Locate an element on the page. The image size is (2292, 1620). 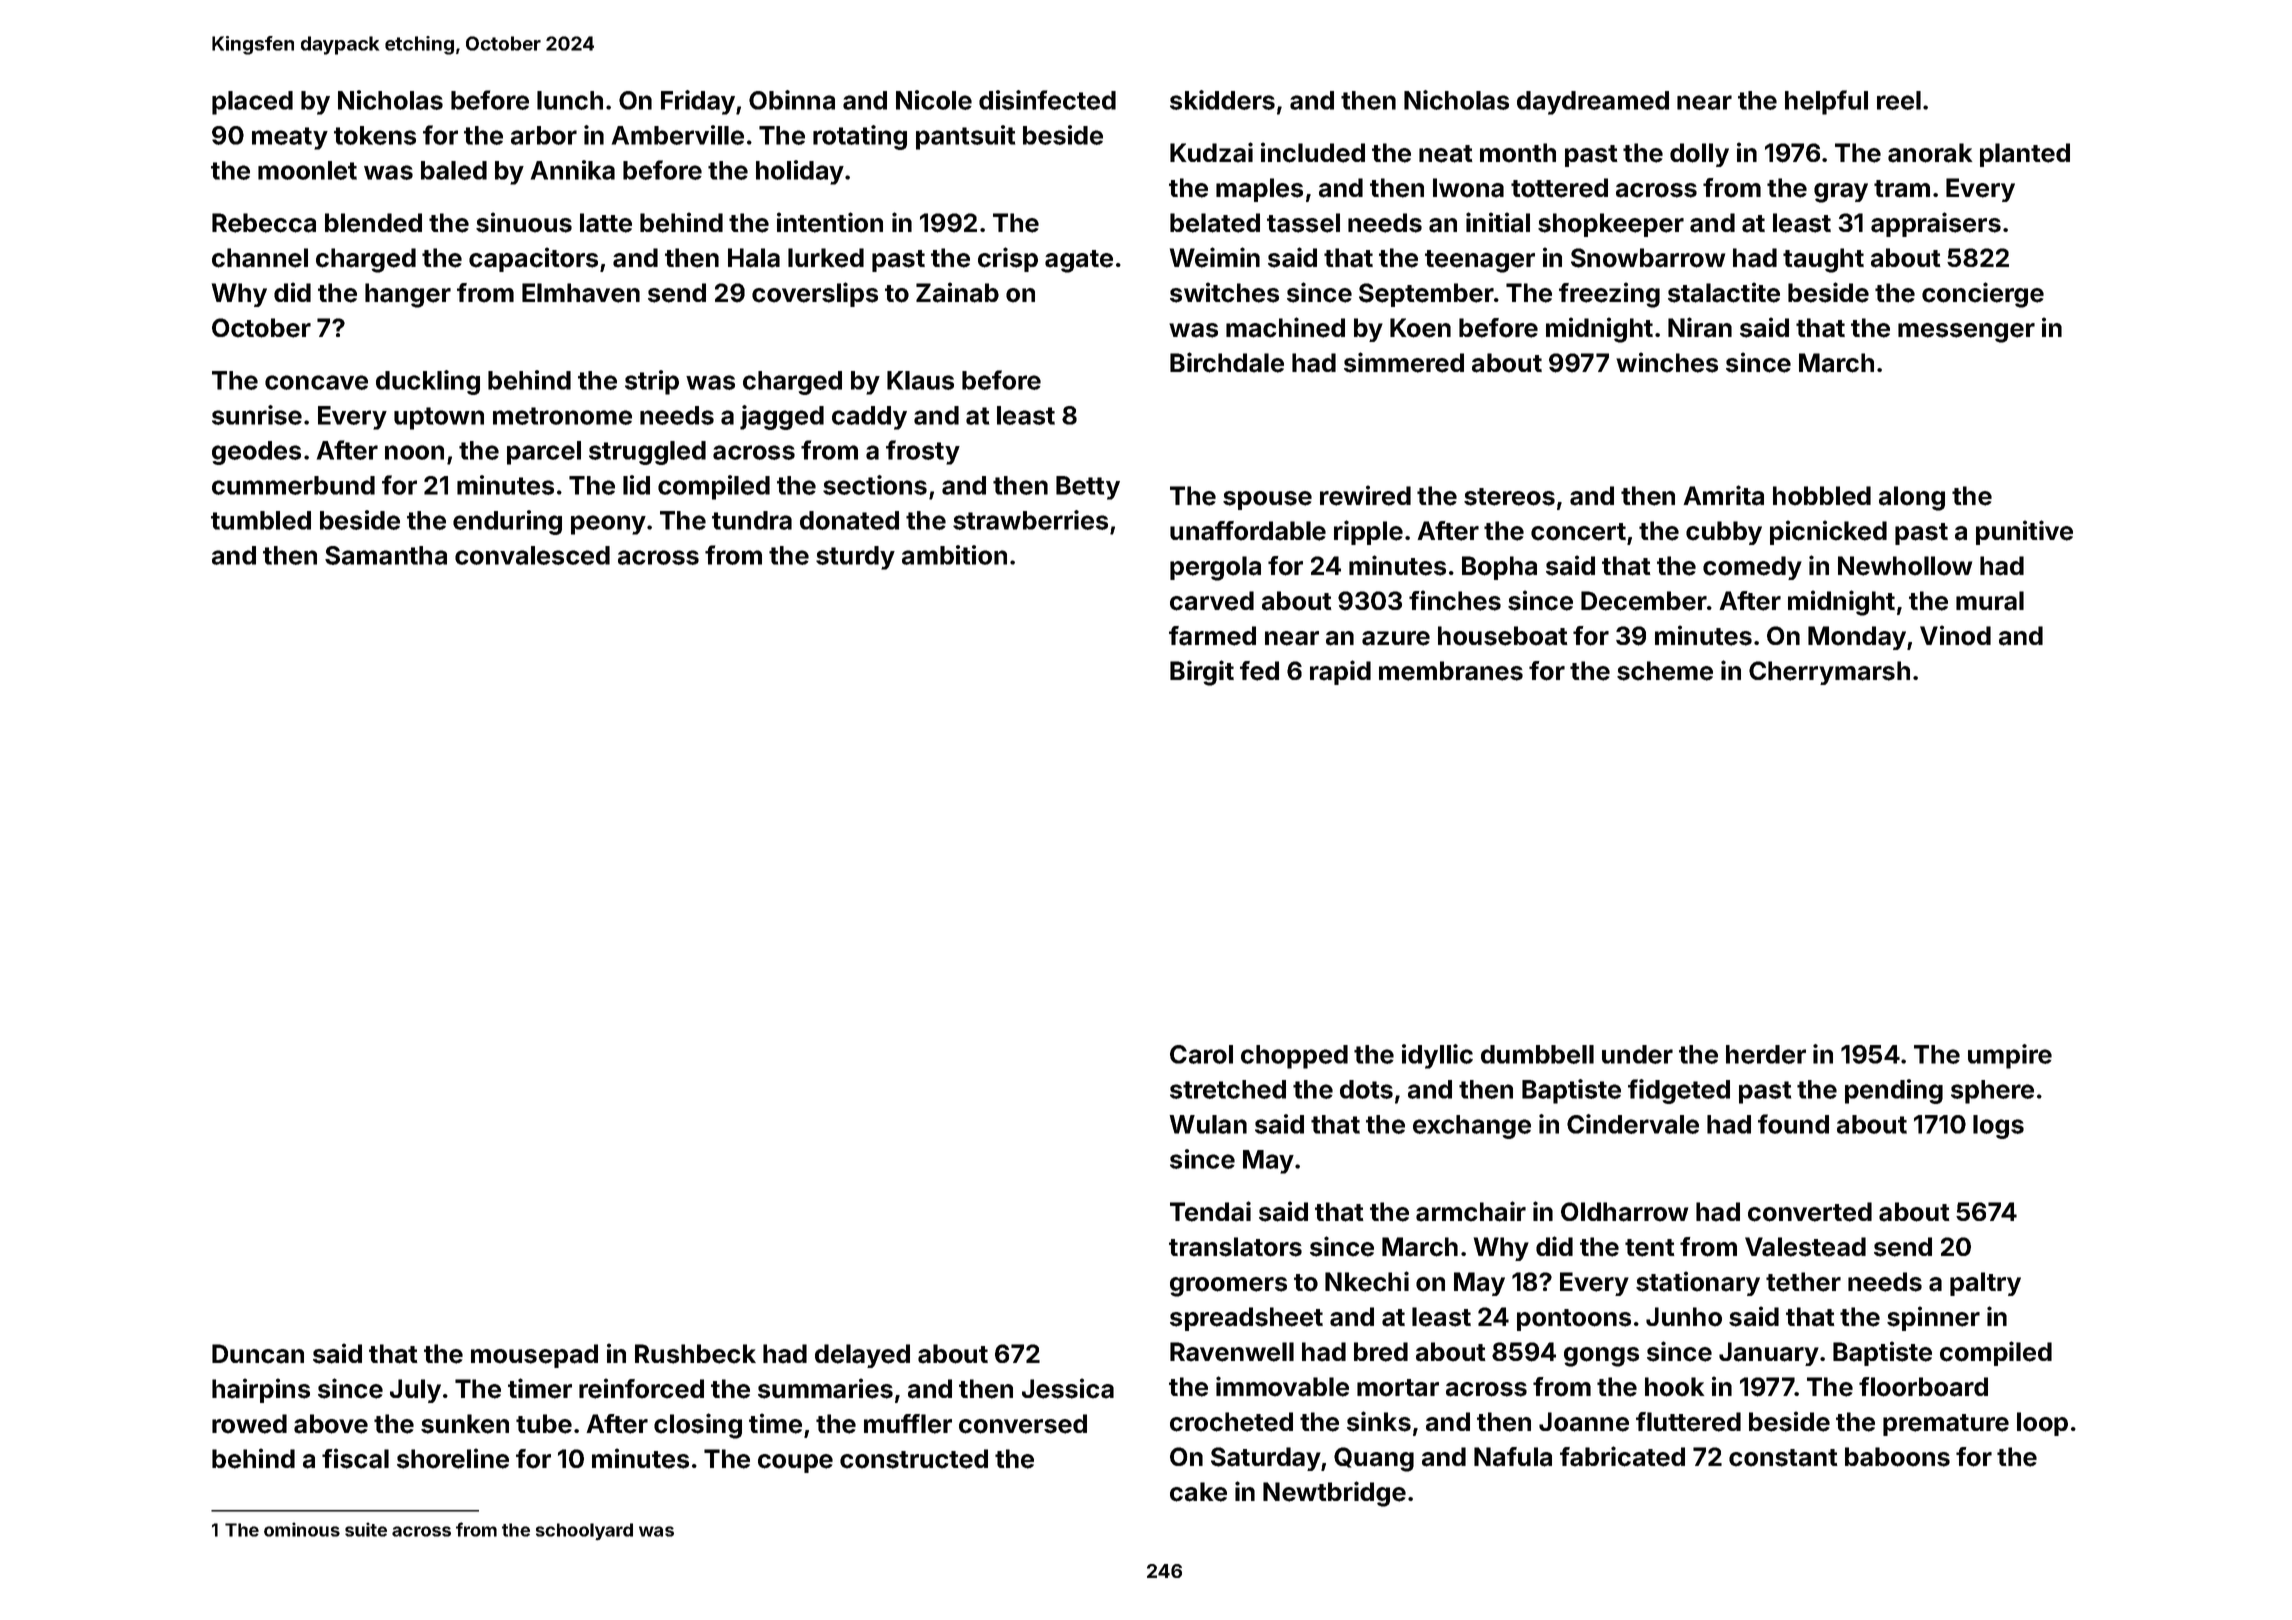
Carol is located at coordinates (1201, 1054).
